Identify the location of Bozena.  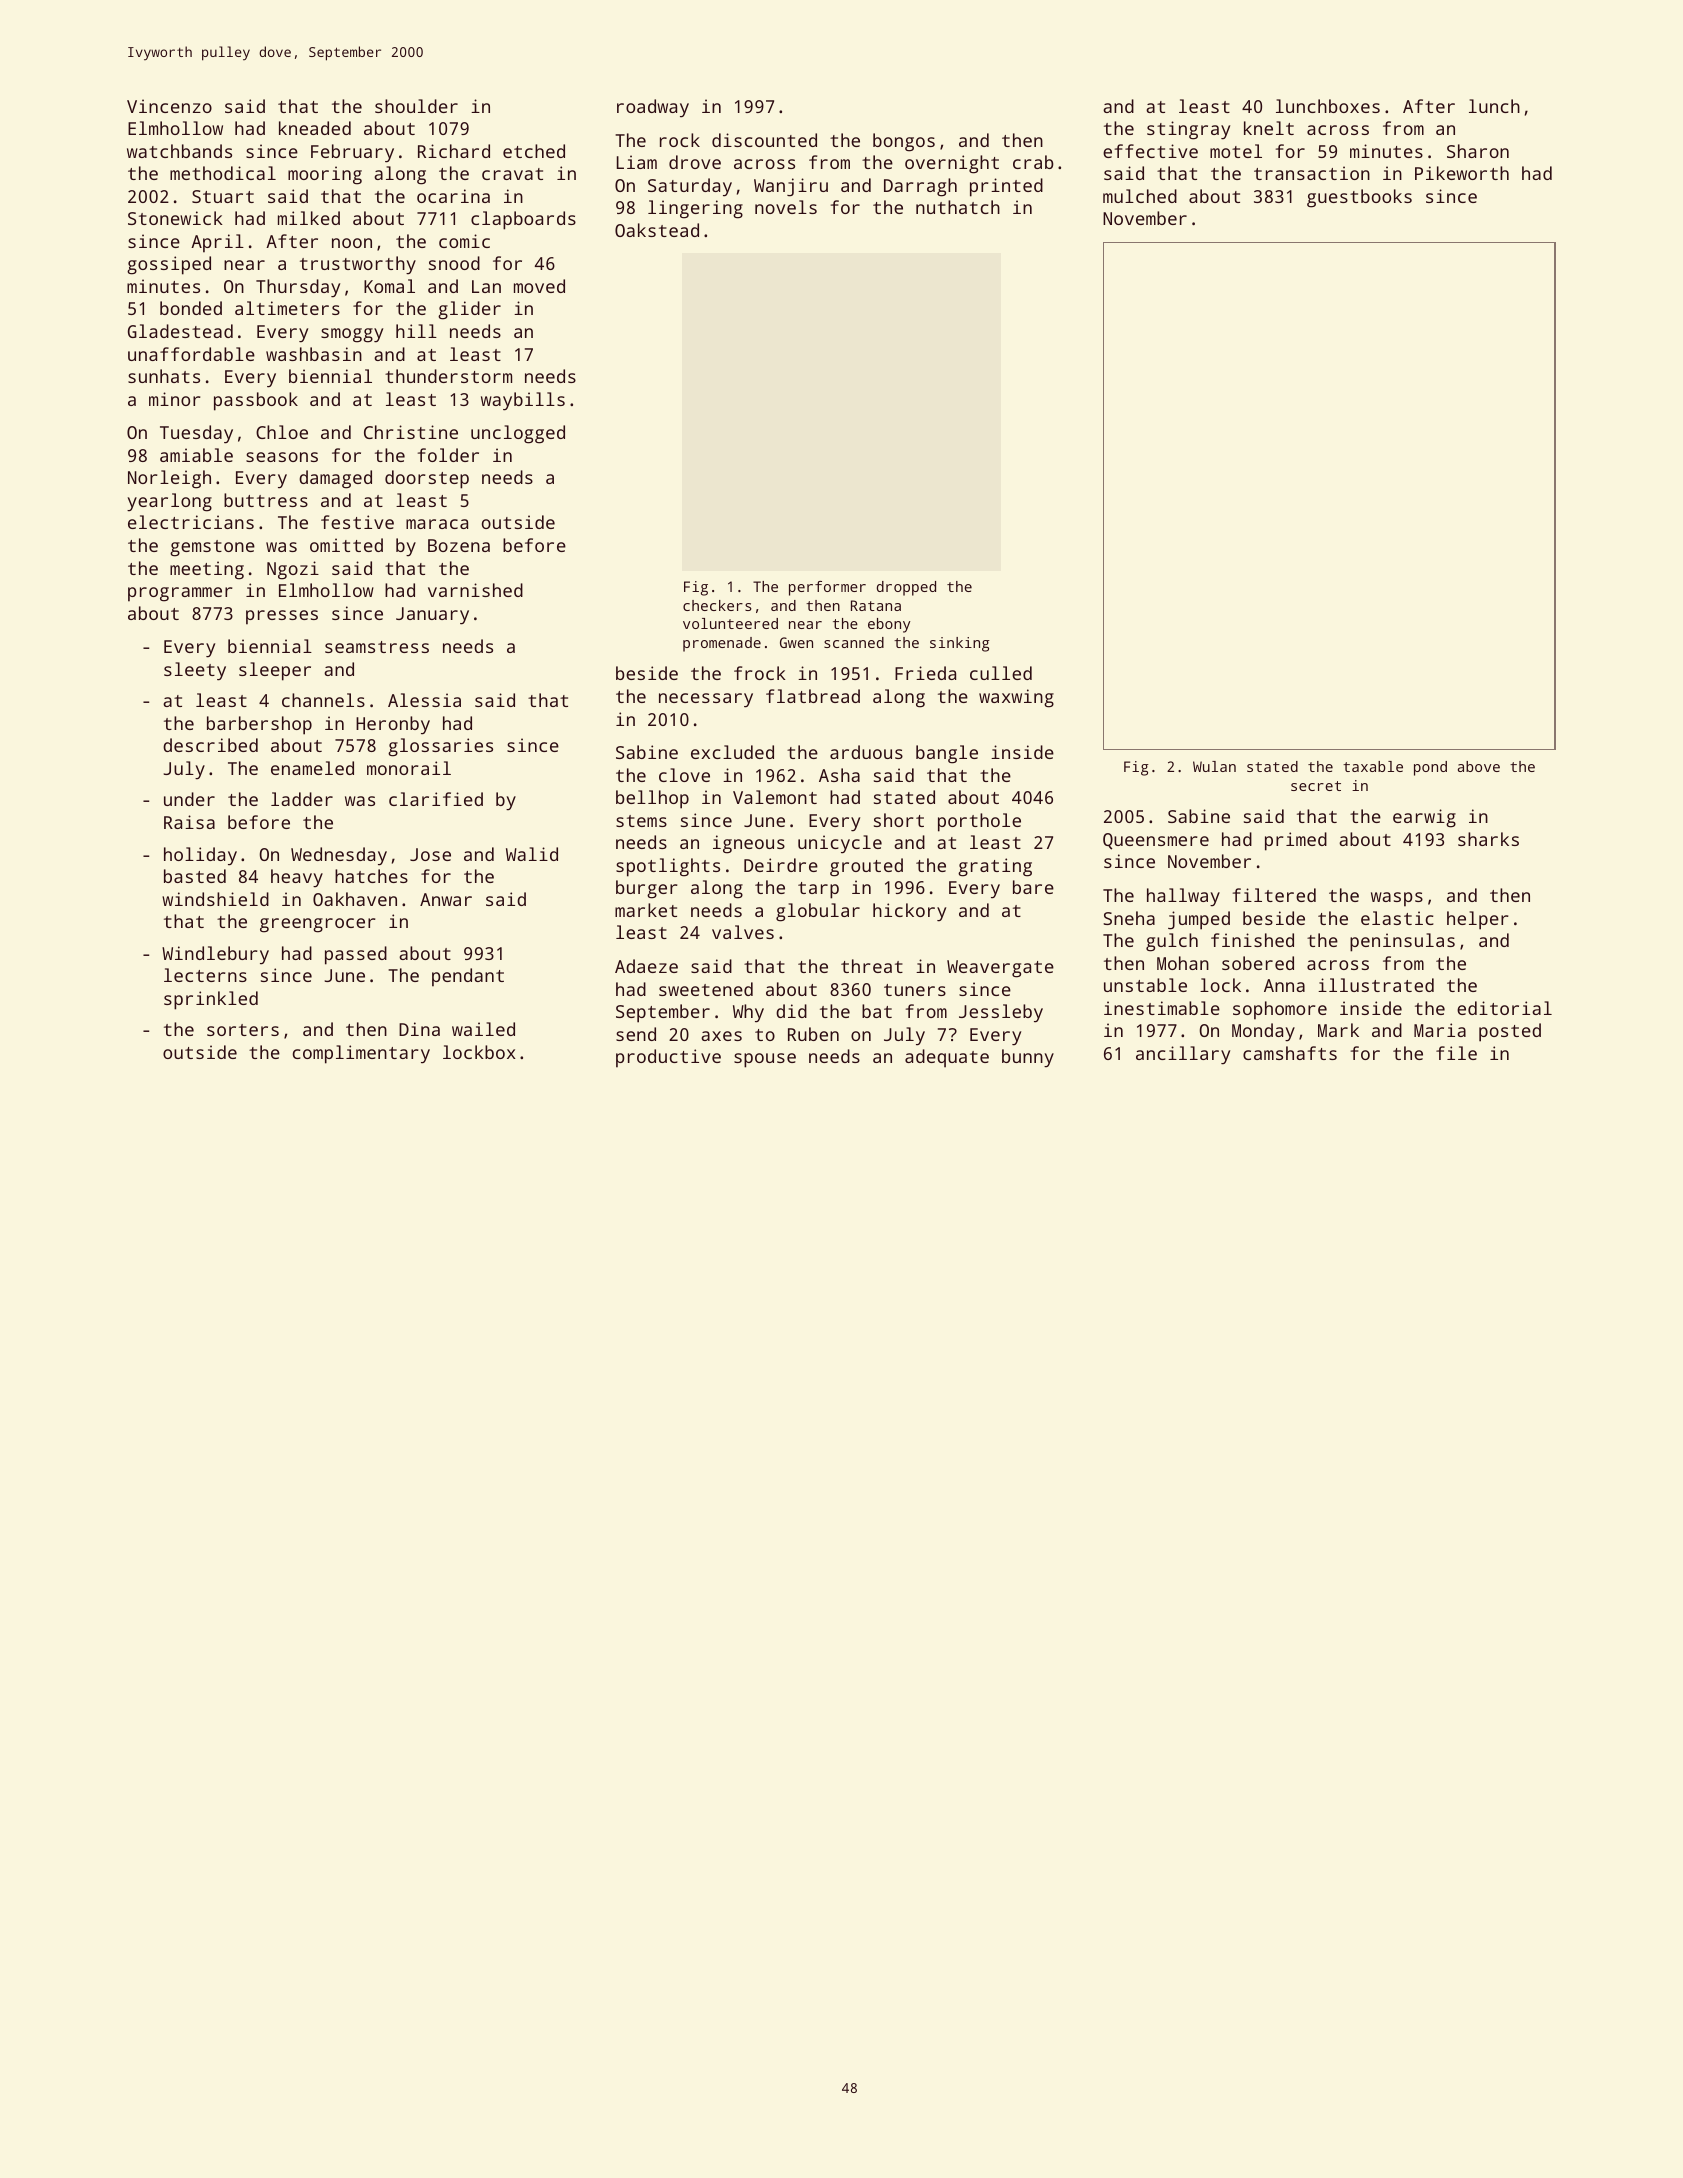
(459, 545).
